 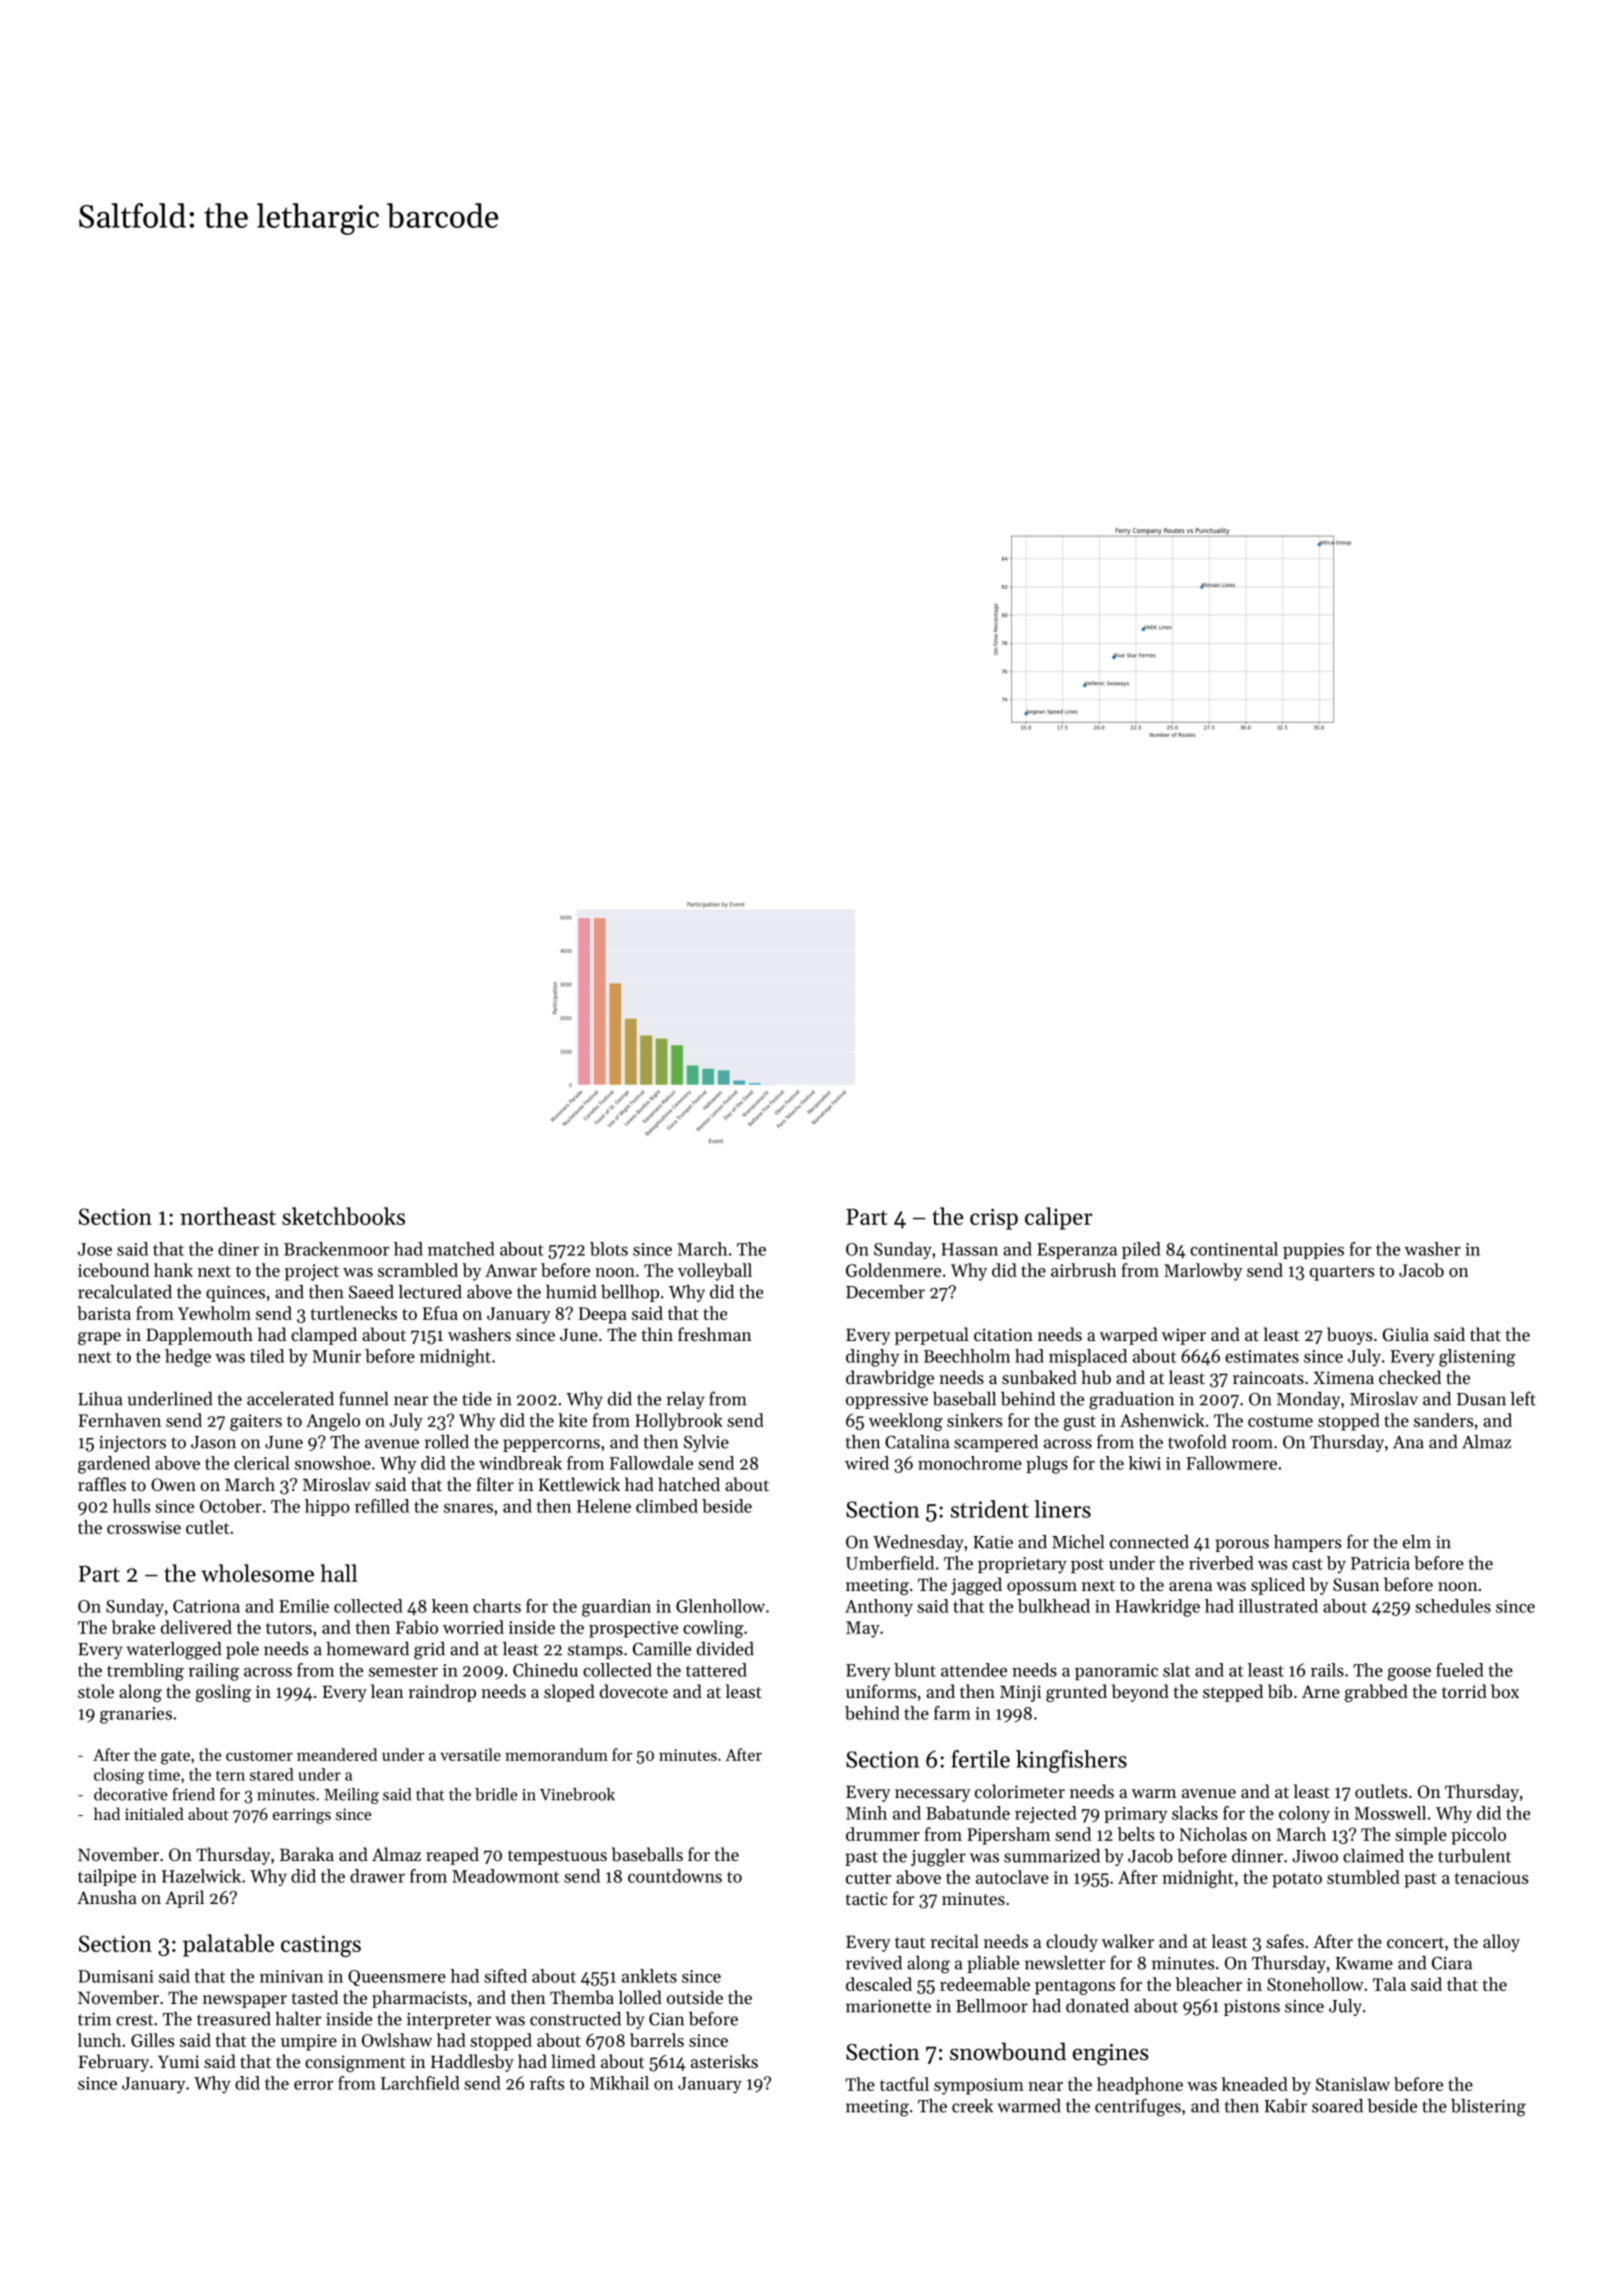 What do you see at coordinates (1481, 1399) in the image?
I see `Dusan` at bounding box center [1481, 1399].
